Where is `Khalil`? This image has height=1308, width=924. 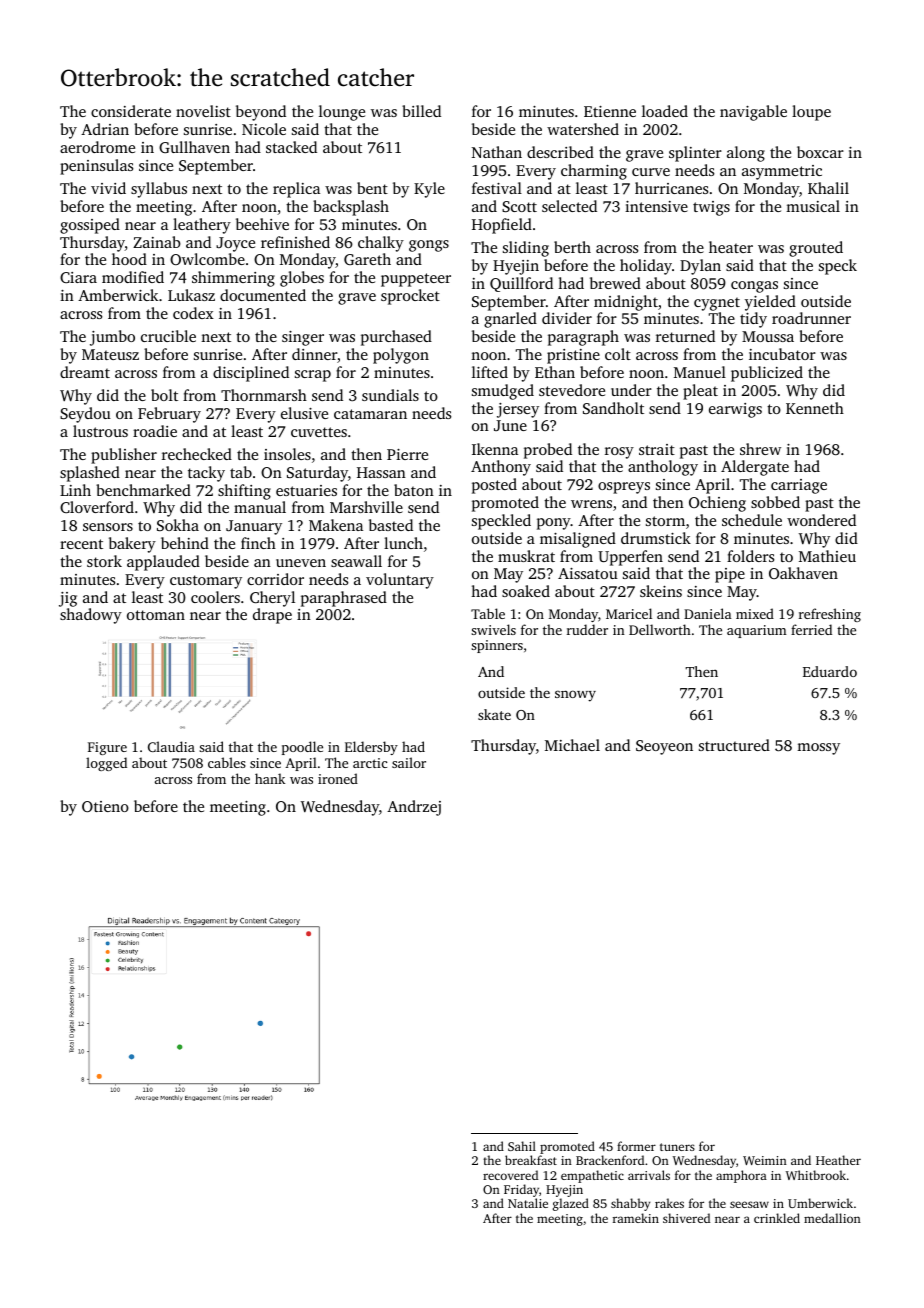
Khalil is located at coordinates (828, 188).
